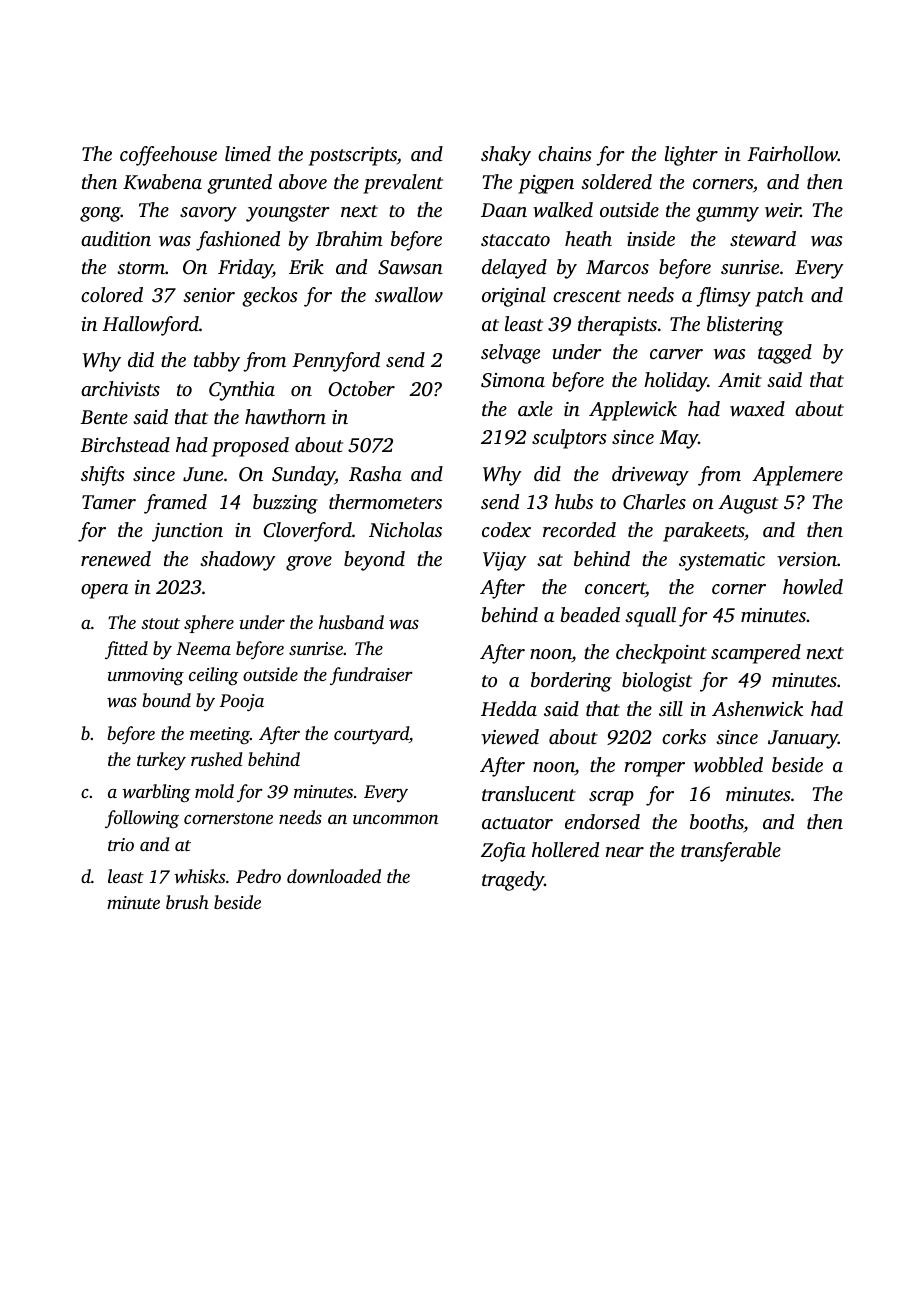 This screenshot has width=924, height=1311. I want to click on systematic, so click(722, 561).
